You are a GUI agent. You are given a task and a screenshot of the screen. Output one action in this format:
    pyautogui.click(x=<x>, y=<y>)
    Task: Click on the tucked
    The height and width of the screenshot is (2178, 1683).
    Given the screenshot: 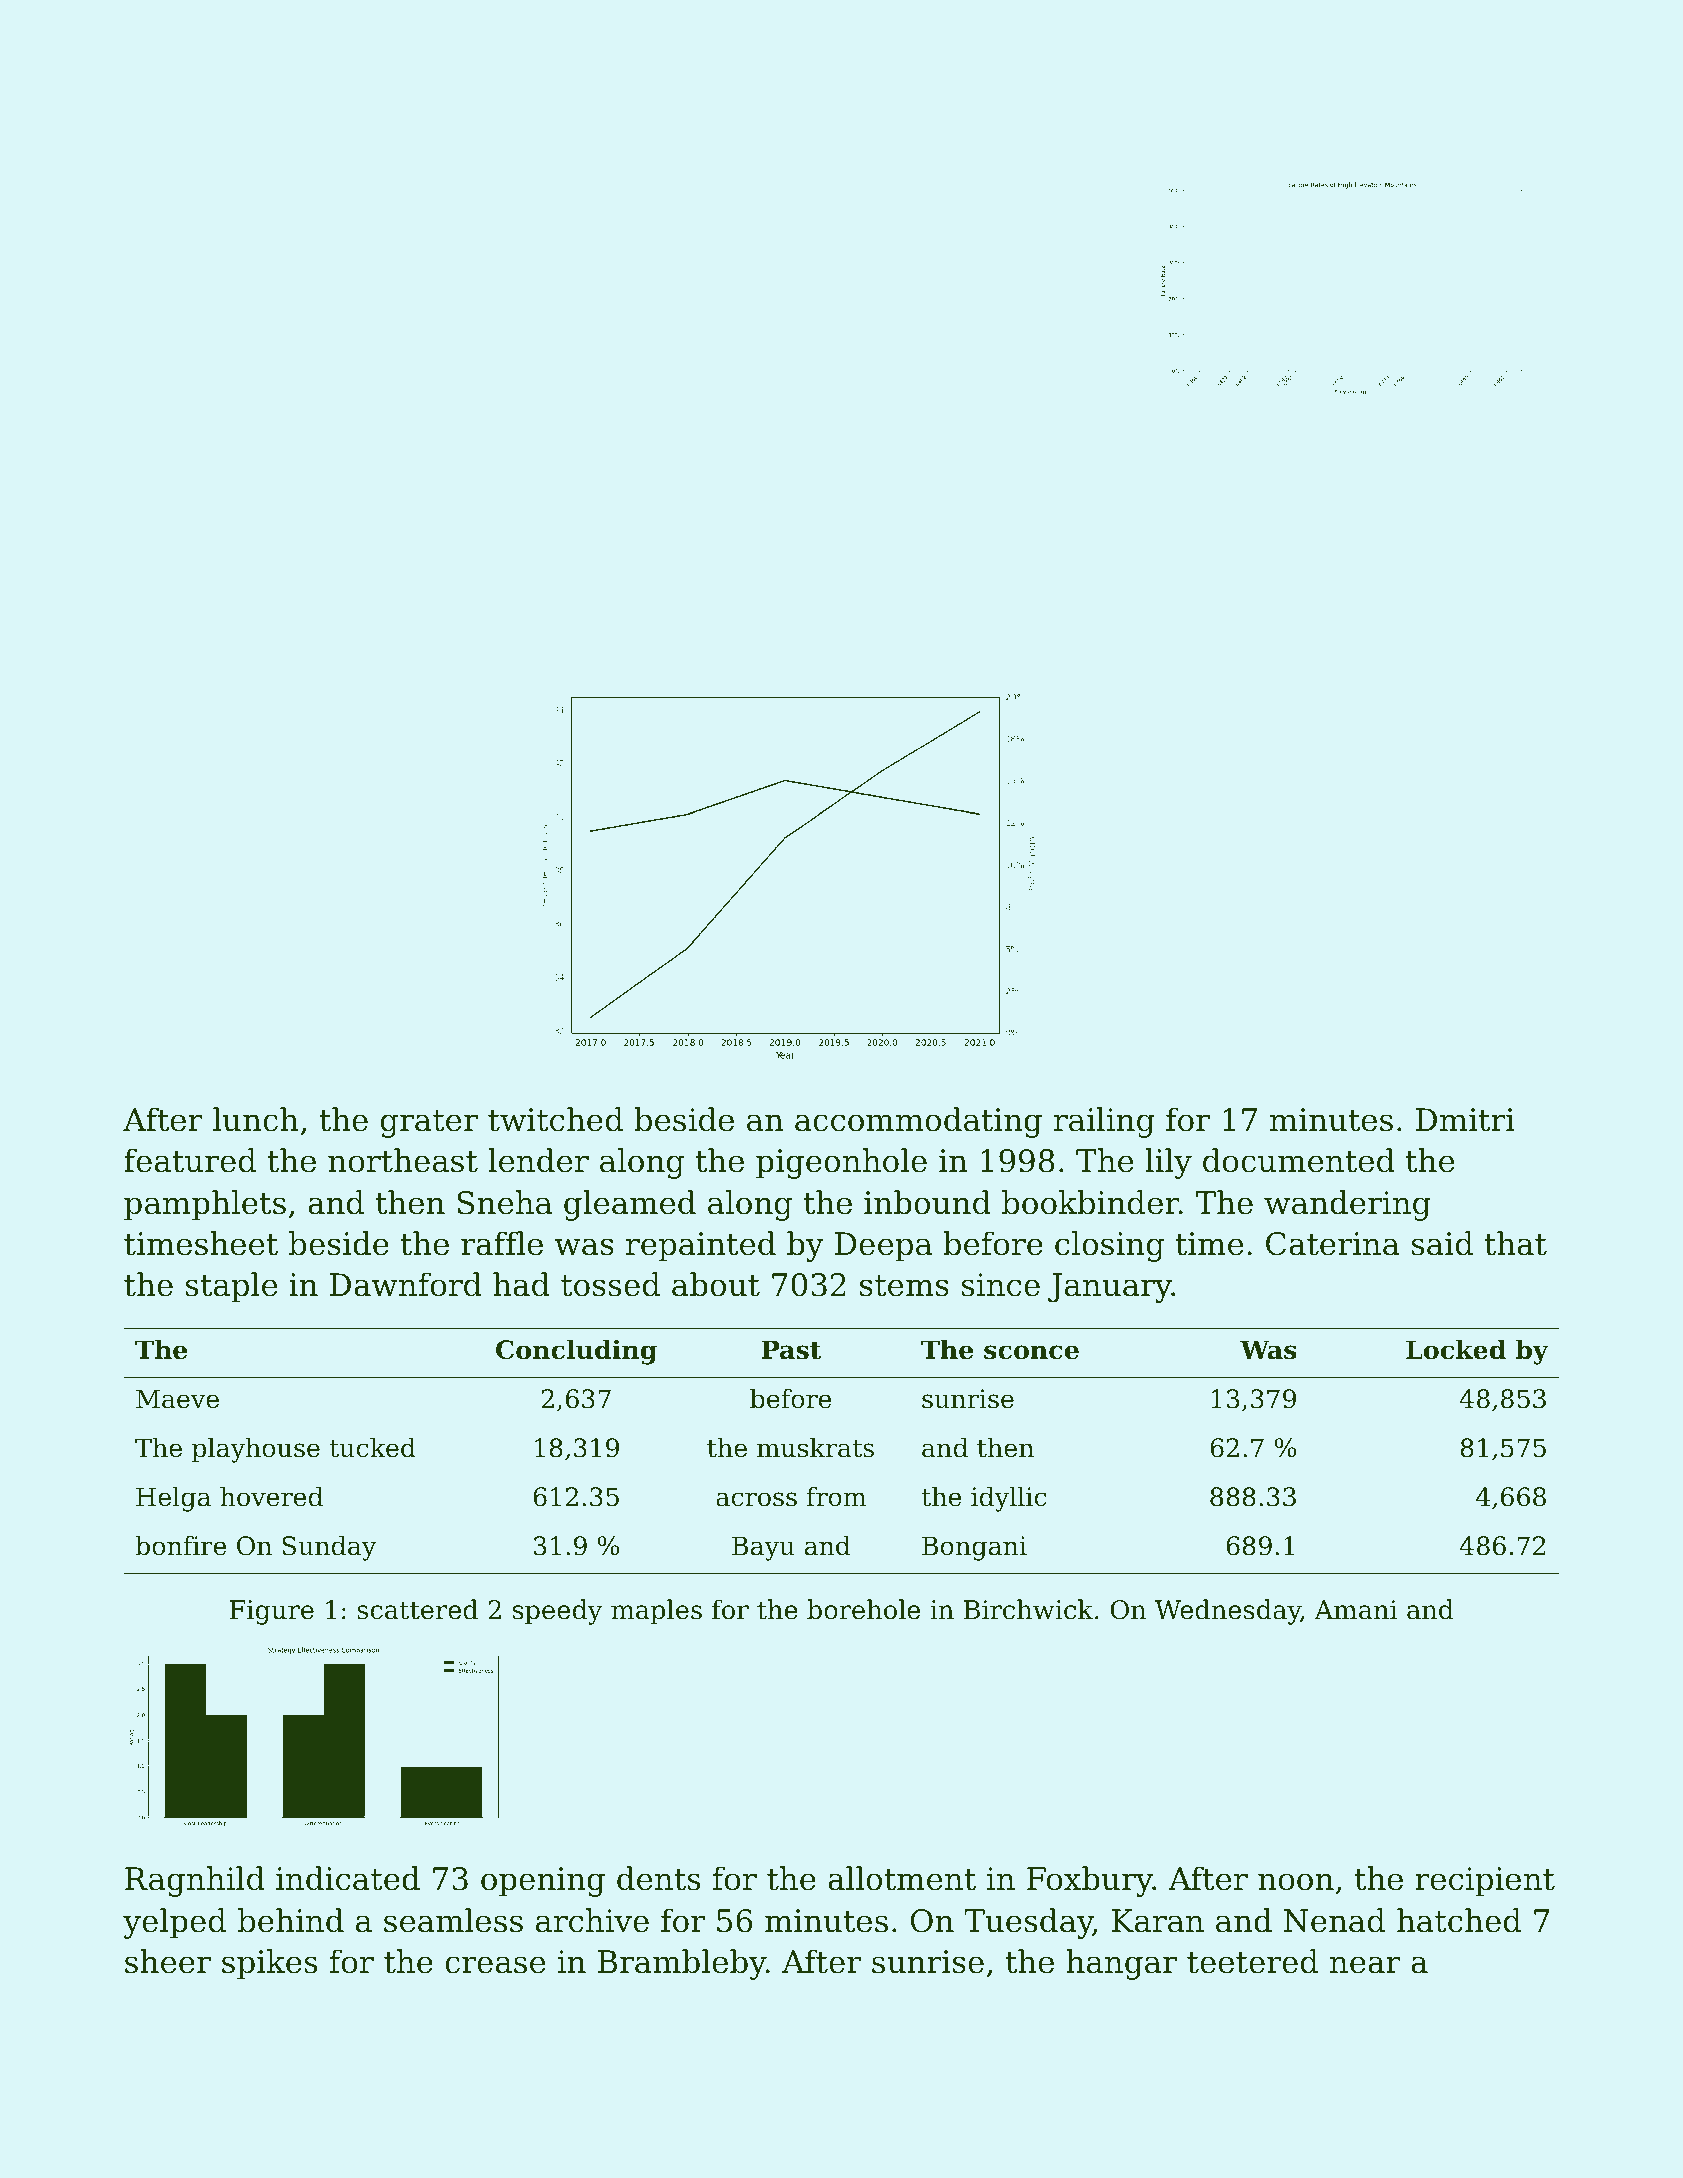 What is the action you would take?
    pyautogui.click(x=372, y=1447)
